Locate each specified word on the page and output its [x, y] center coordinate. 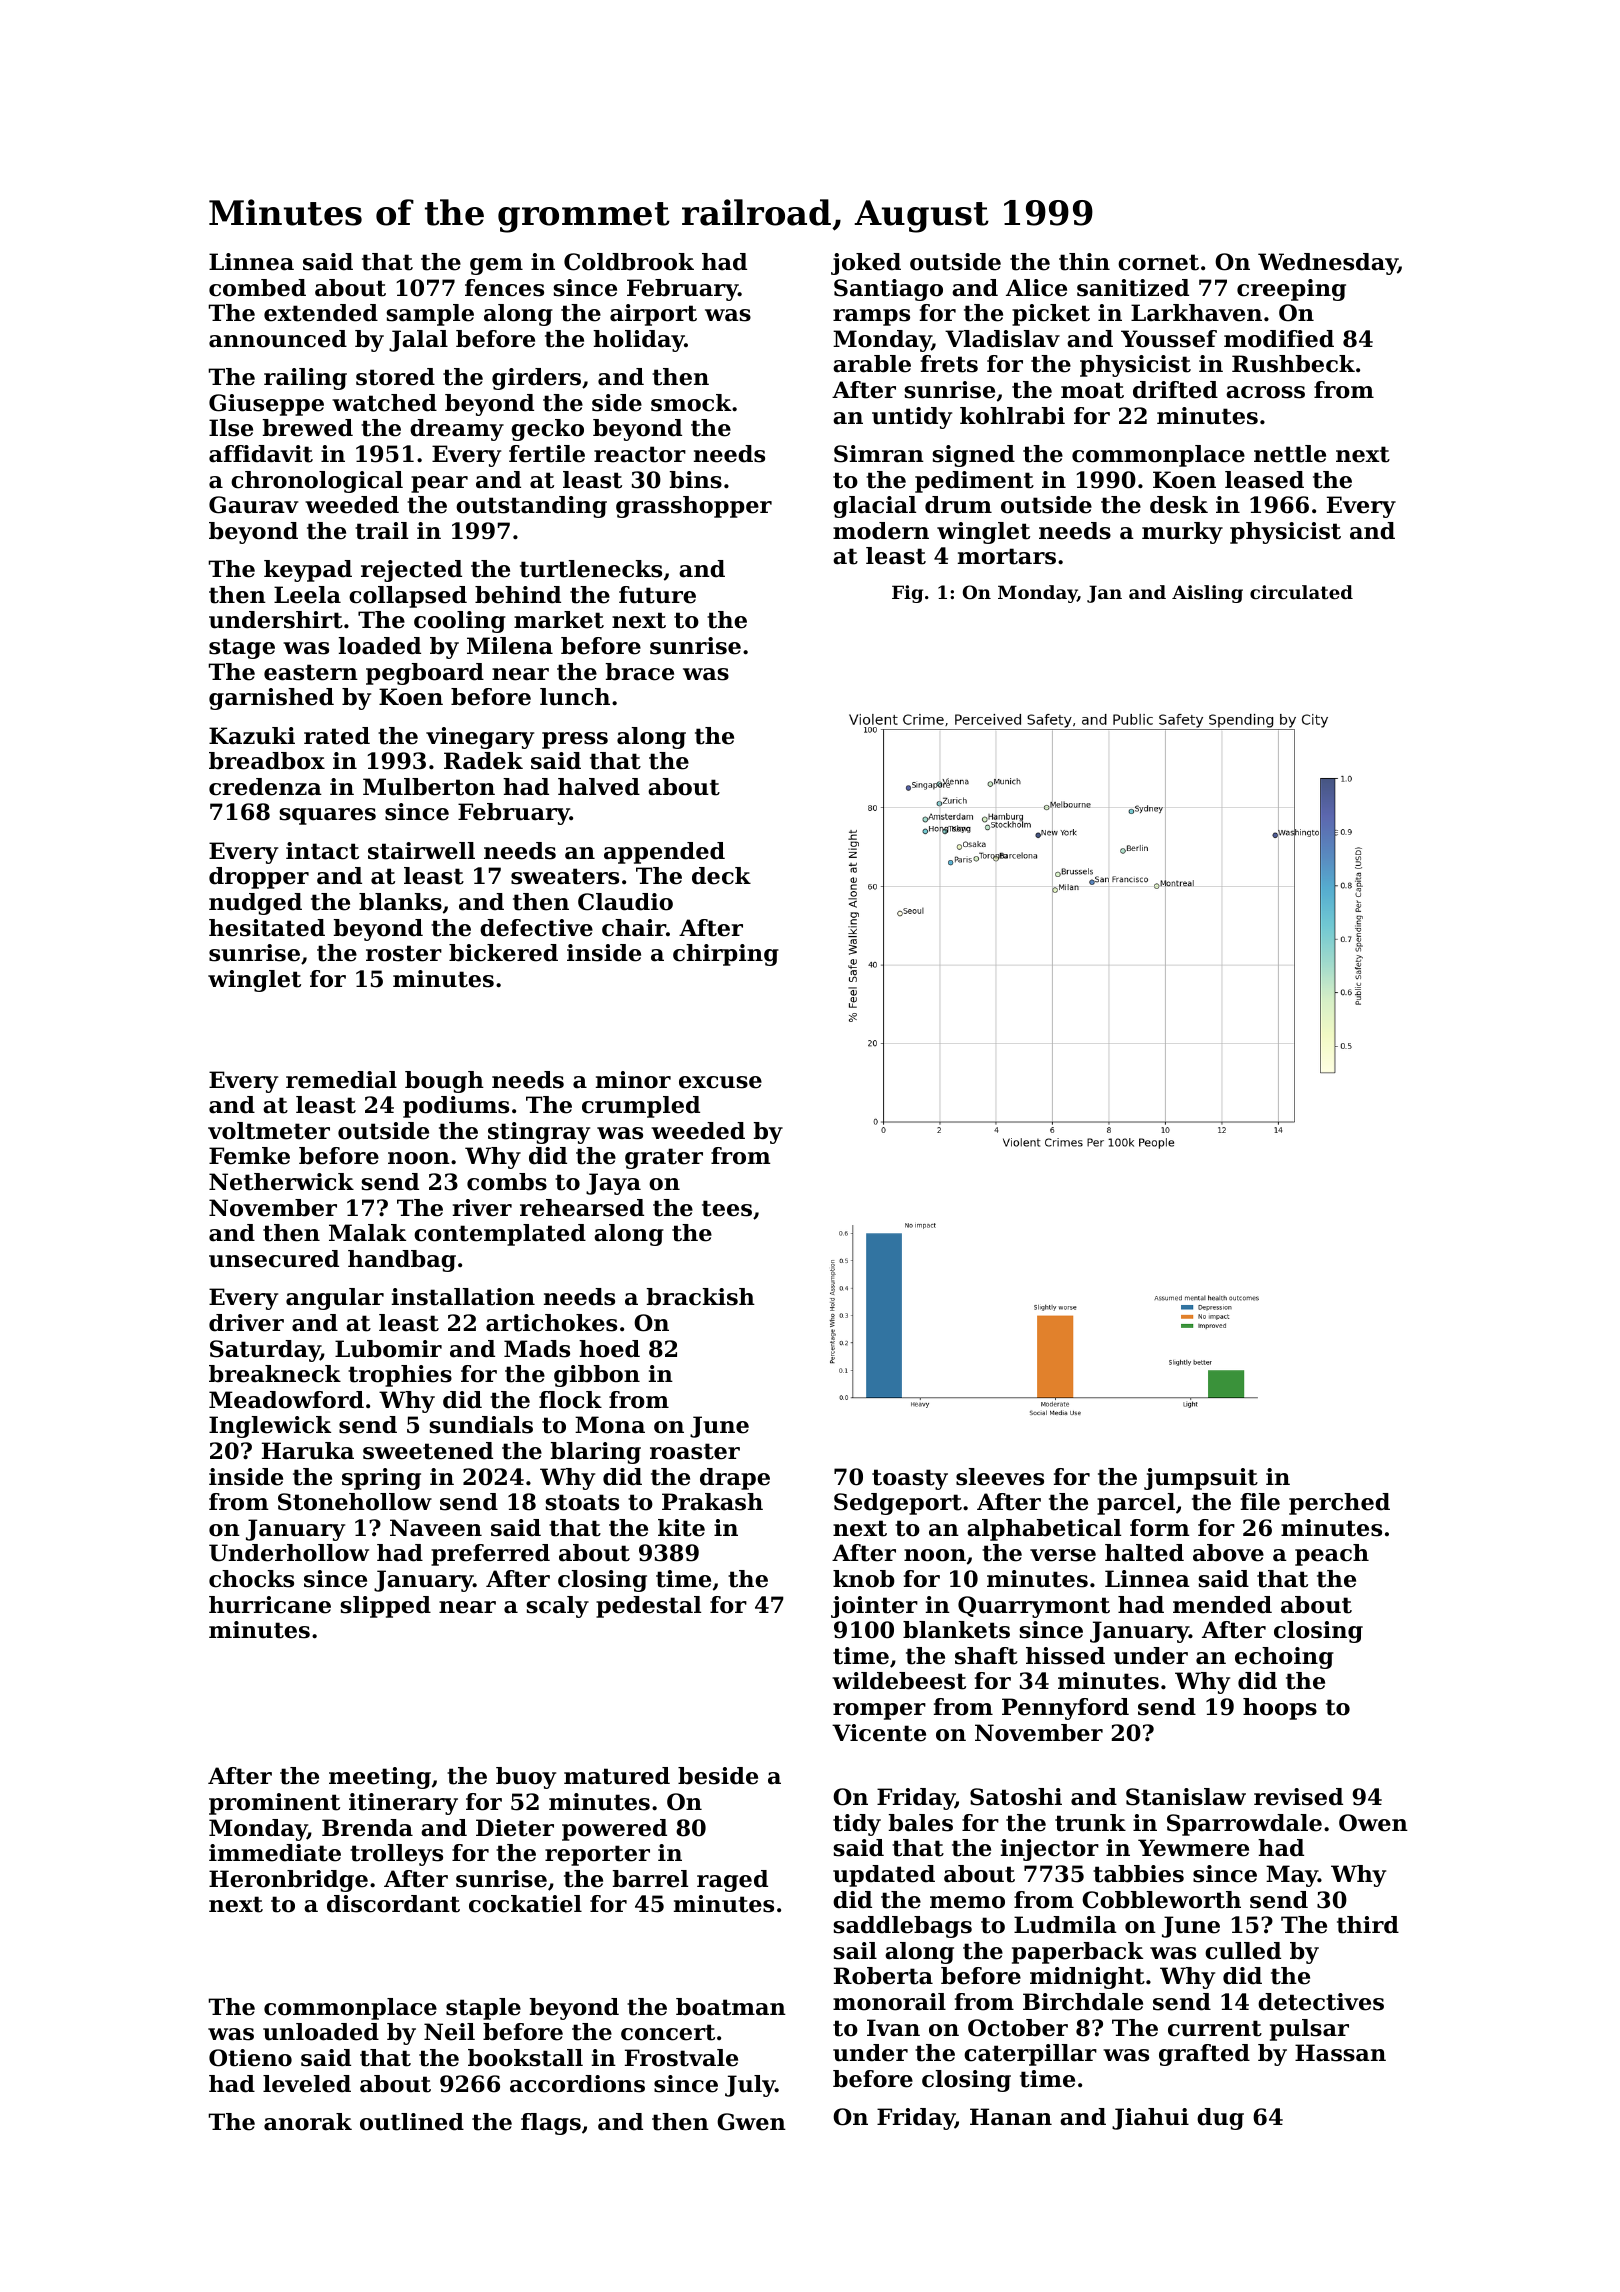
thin [1084, 262]
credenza [265, 787]
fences [504, 288]
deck [721, 876]
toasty [910, 1479]
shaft [986, 1656]
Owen [1373, 1823]
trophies [400, 1376]
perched [1339, 1504]
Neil [449, 2032]
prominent [274, 1804]
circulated [1301, 592]
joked [866, 264]
